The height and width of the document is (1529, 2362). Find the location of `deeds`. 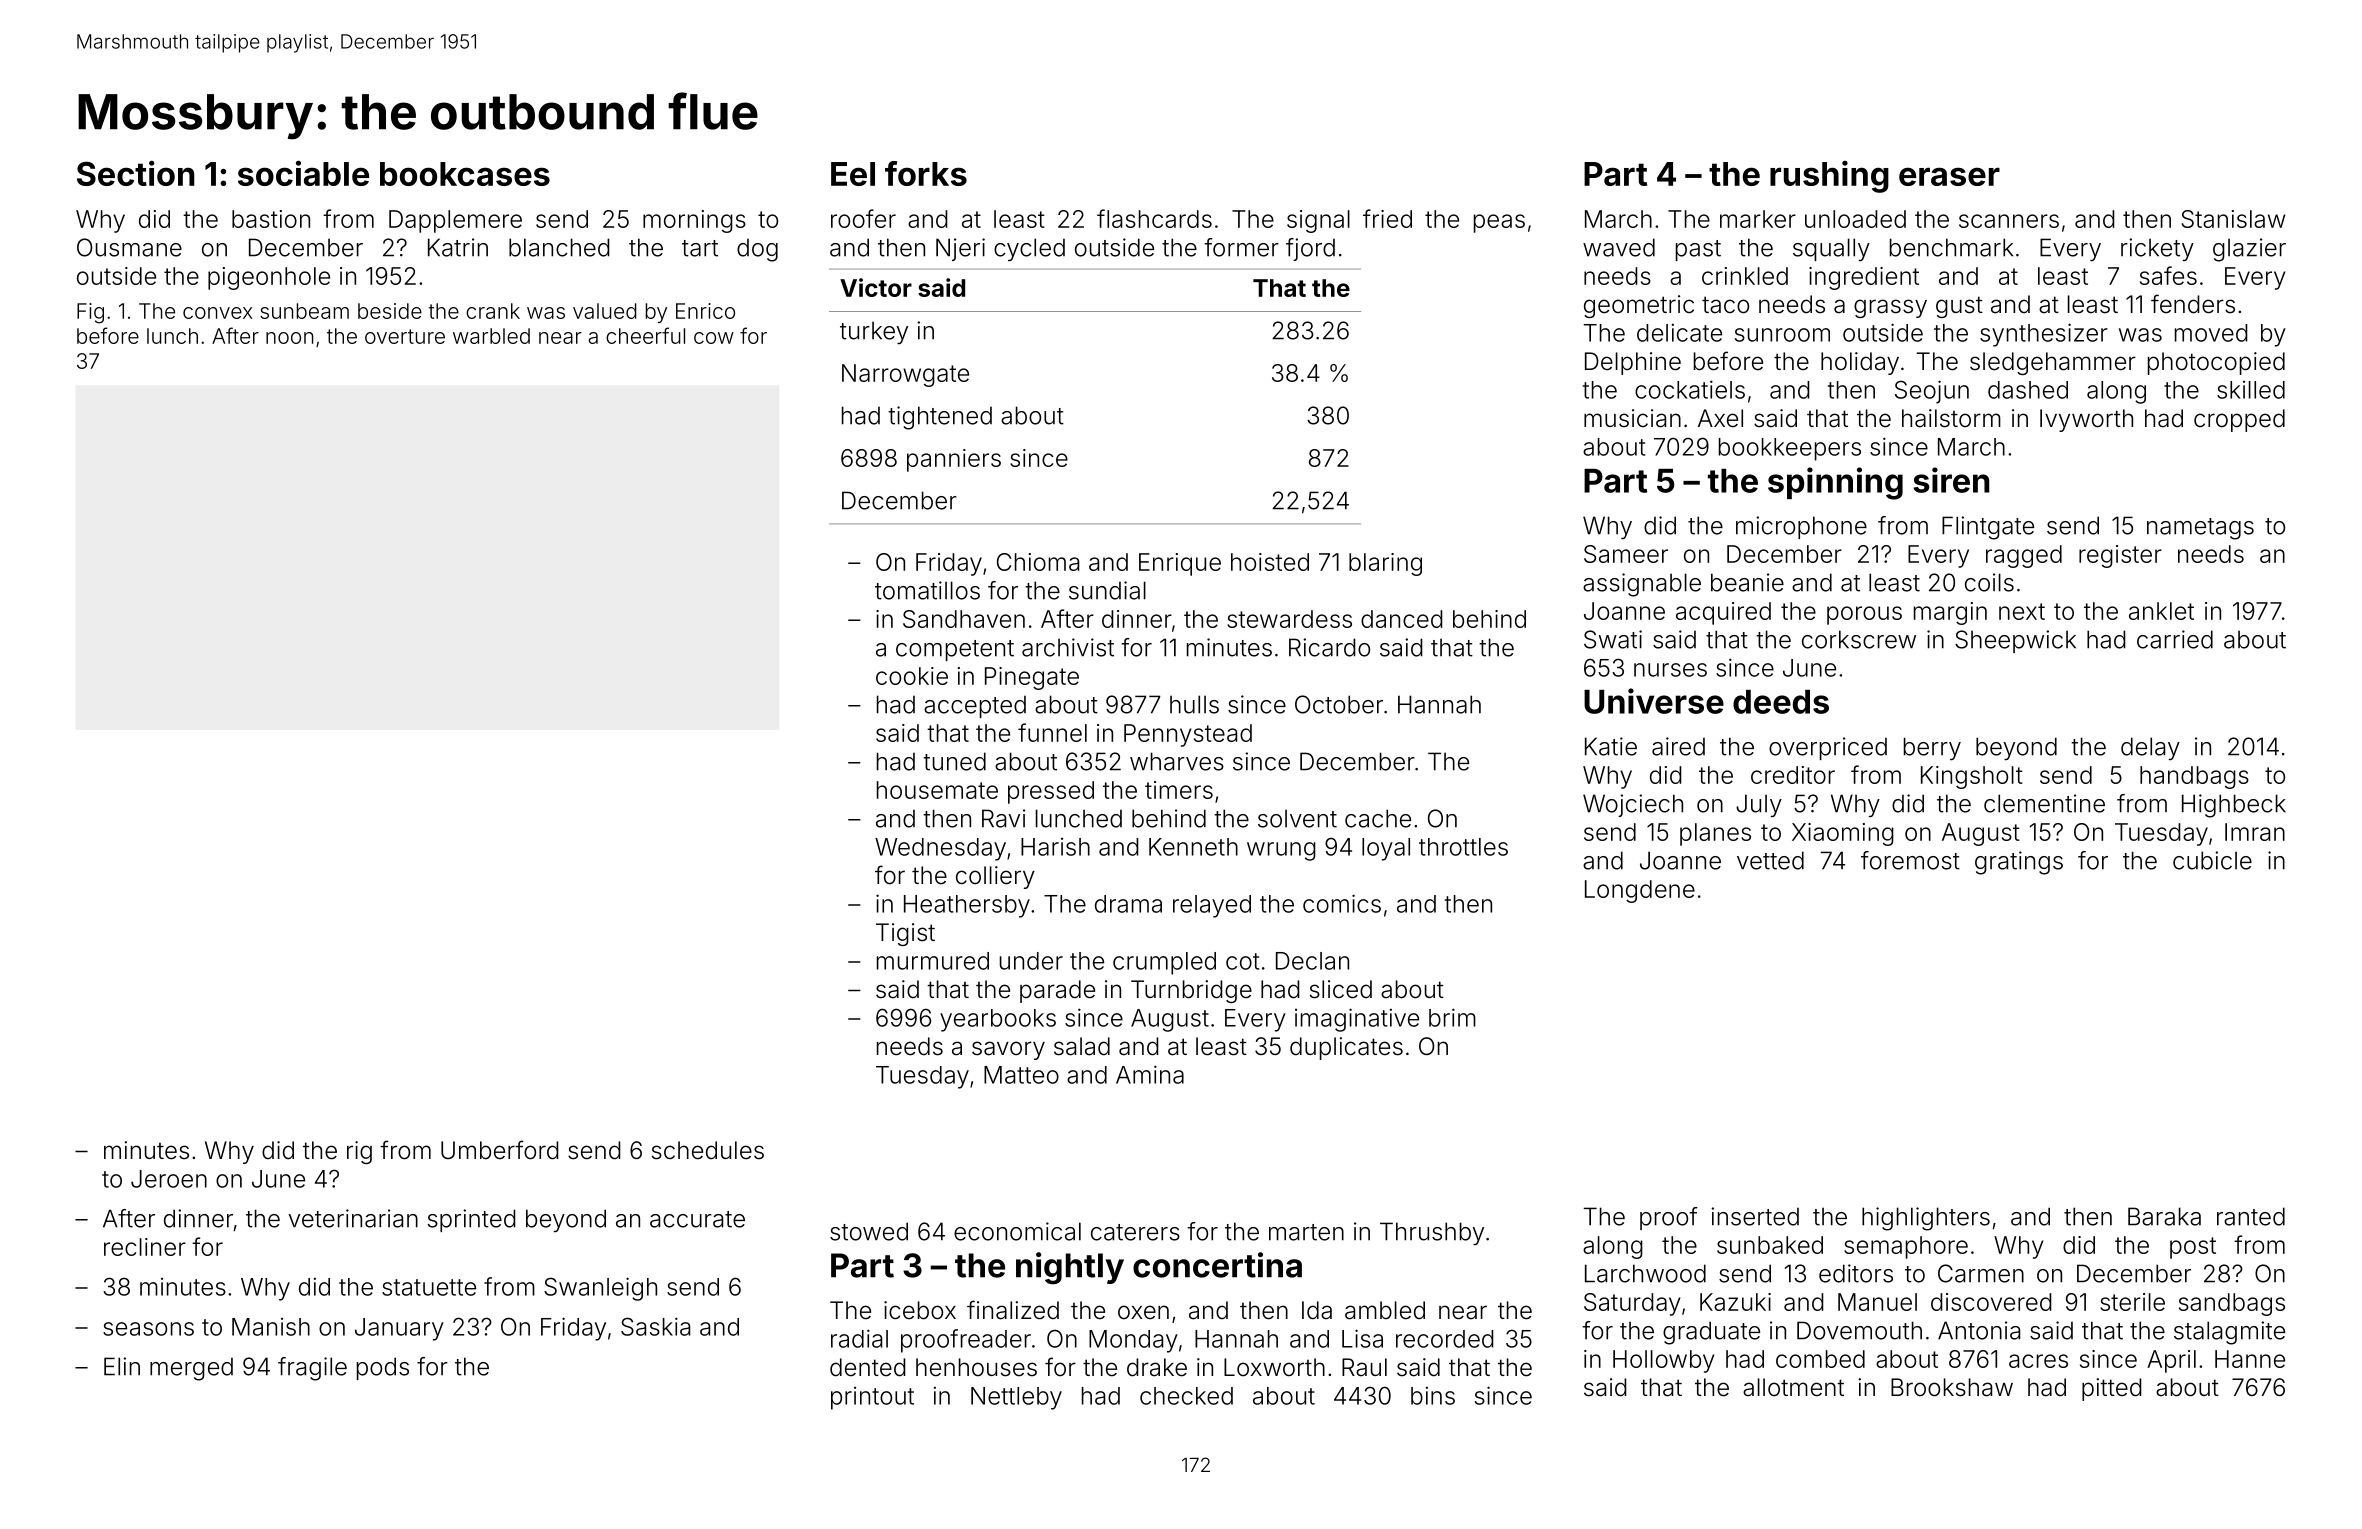

deeds is located at coordinates (1781, 702).
